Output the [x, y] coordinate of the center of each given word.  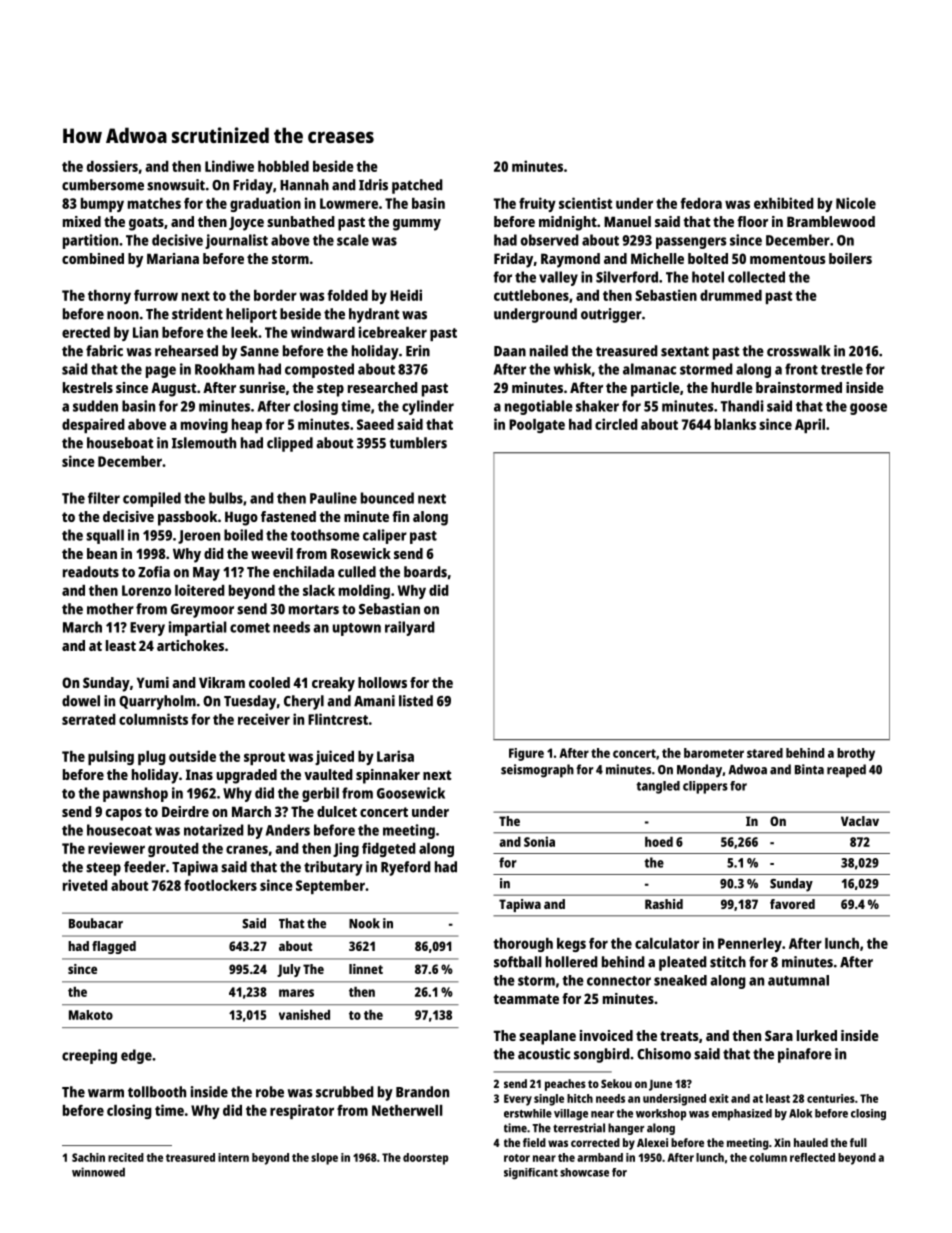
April [810, 425]
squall [105, 536]
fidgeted [389, 849]
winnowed [98, 1172]
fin [400, 516]
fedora [701, 203]
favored [792, 904]
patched [417, 186]
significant [531, 1173]
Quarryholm [157, 702]
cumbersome [103, 185]
